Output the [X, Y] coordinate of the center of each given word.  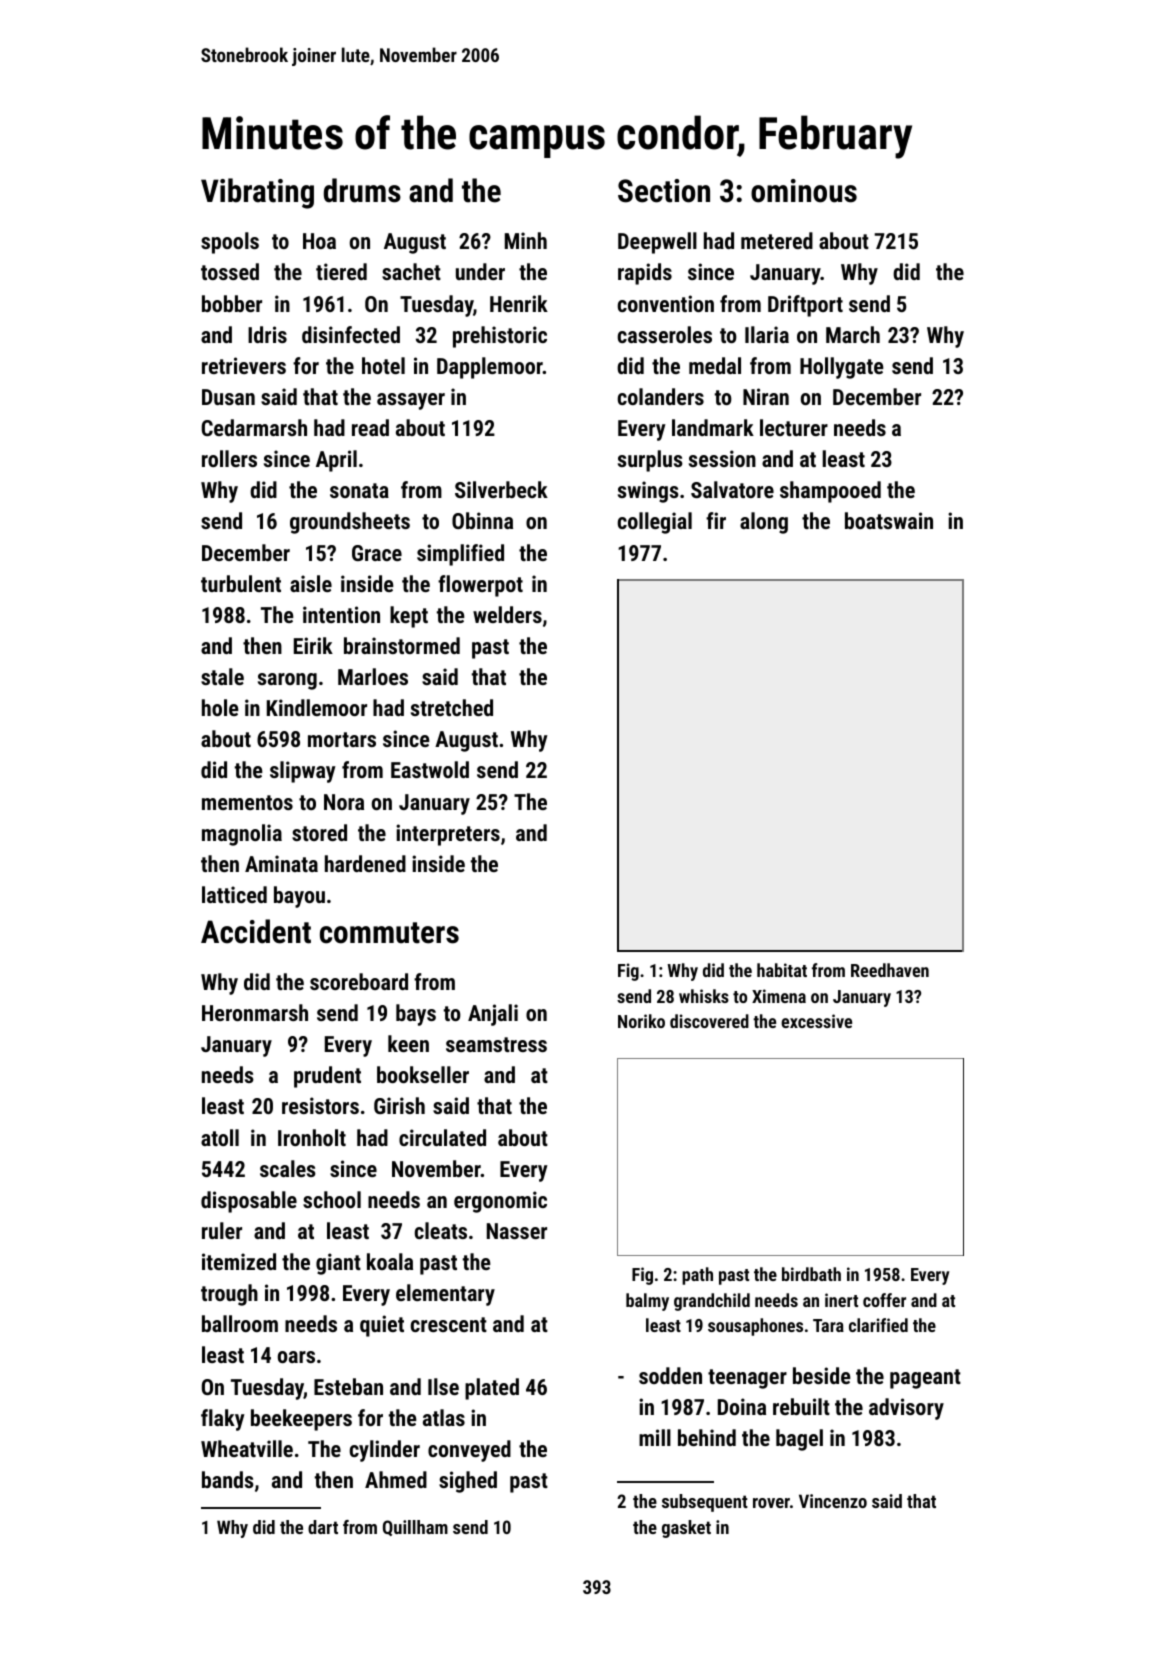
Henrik [519, 303]
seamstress [496, 1044]
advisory [906, 1409]
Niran [766, 396]
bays [416, 1015]
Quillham [415, 1528]
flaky [223, 1420]
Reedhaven [890, 970]
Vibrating [257, 193]
